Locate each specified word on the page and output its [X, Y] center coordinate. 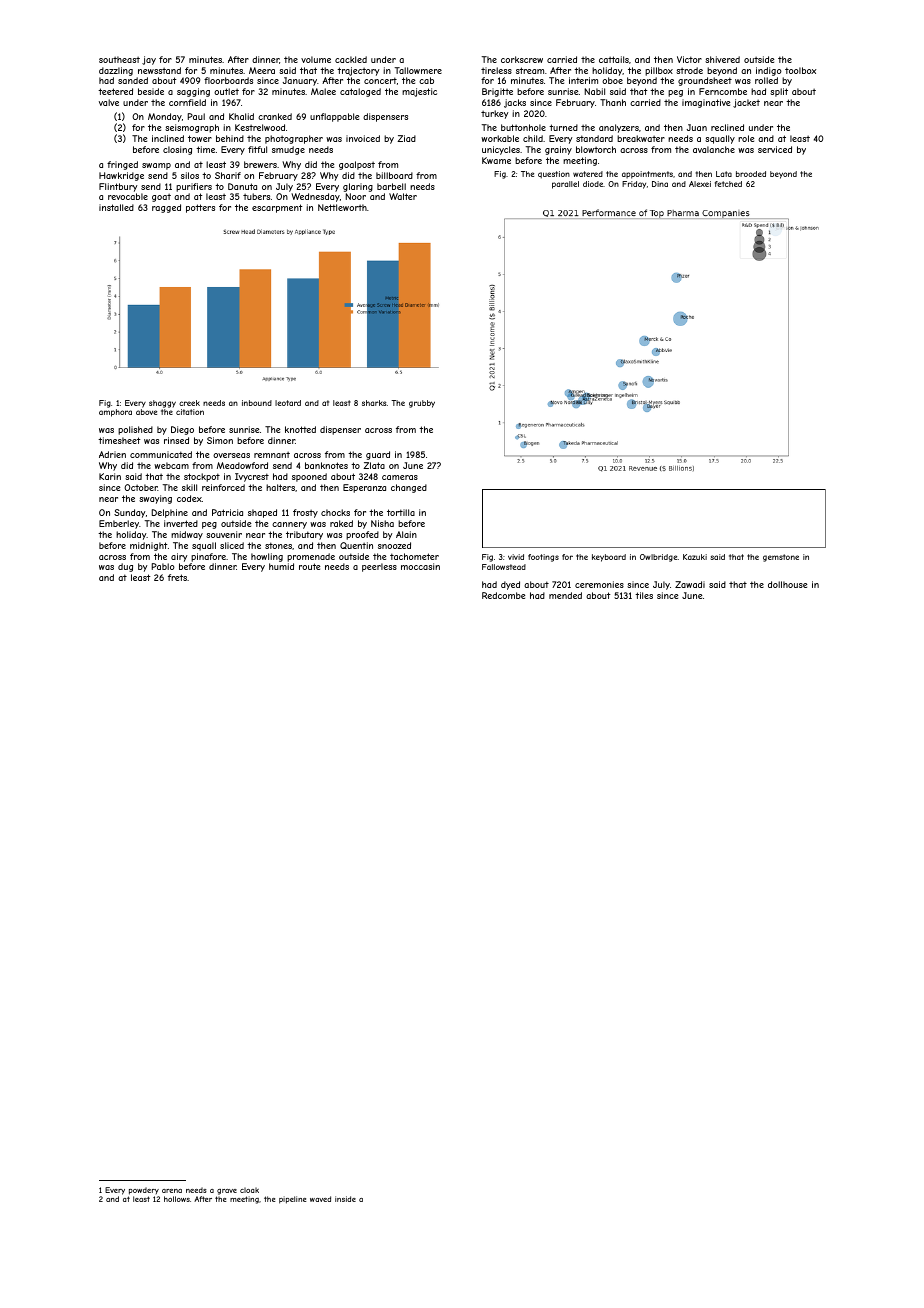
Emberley [119, 524]
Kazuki [695, 557]
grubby [422, 404]
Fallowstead [504, 567]
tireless [496, 70]
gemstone [781, 558]
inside [345, 1199]
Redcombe [504, 595]
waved [320, 1199]
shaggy [162, 404]
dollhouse [788, 584]
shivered [722, 59]
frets [177, 577]
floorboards [228, 80]
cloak [249, 1190]
